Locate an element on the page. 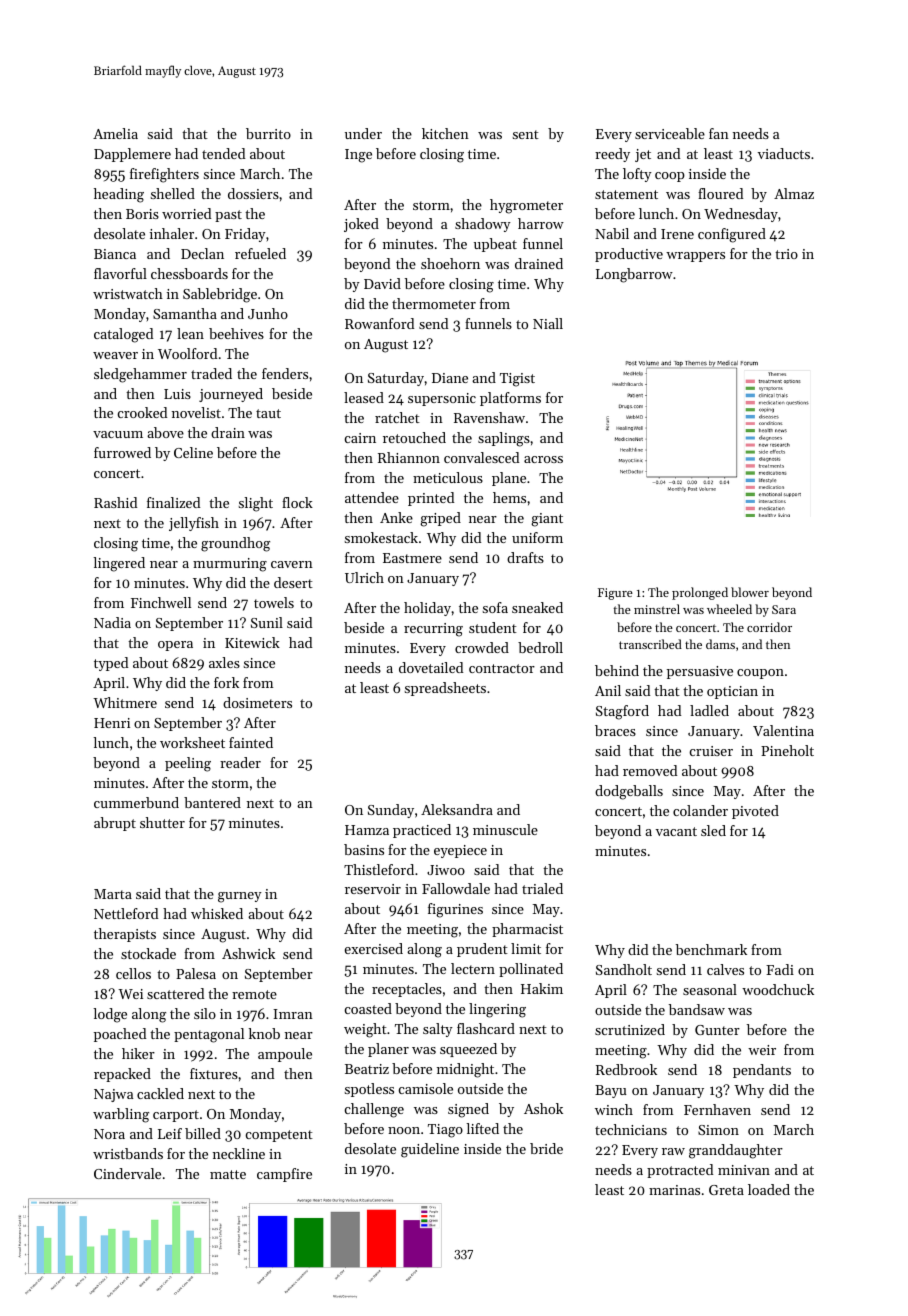 This image has height=1316, width=908. kitchen is located at coordinates (445, 133).
